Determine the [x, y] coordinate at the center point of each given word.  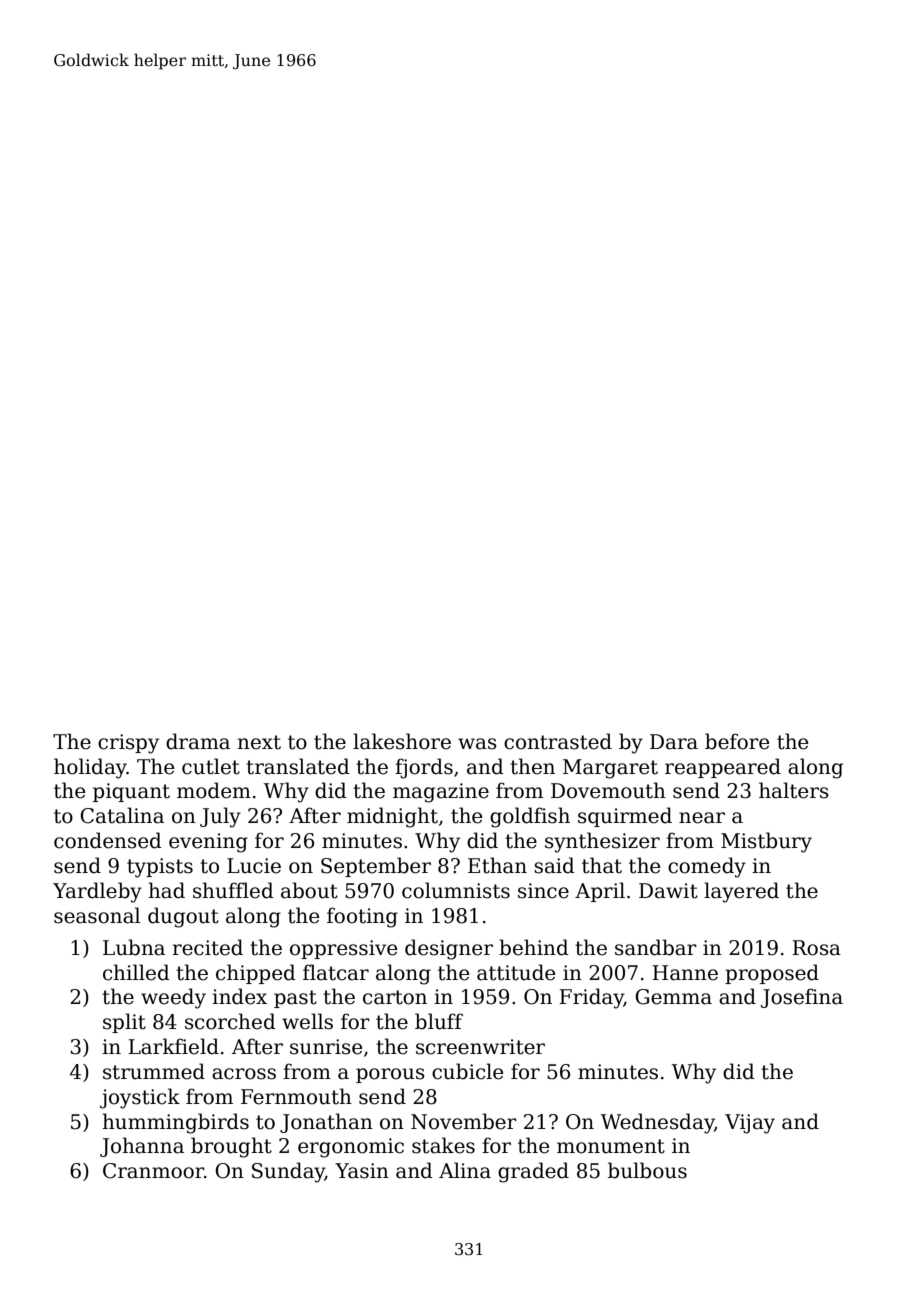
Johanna [142, 1147]
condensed [108, 840]
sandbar [656, 947]
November [464, 1121]
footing [362, 917]
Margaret [610, 769]
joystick [140, 1098]
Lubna [134, 947]
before [737, 741]
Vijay [750, 1124]
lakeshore [402, 741]
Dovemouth [608, 790]
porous [390, 1075]
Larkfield [173, 1046]
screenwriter [480, 1047]
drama [198, 741]
